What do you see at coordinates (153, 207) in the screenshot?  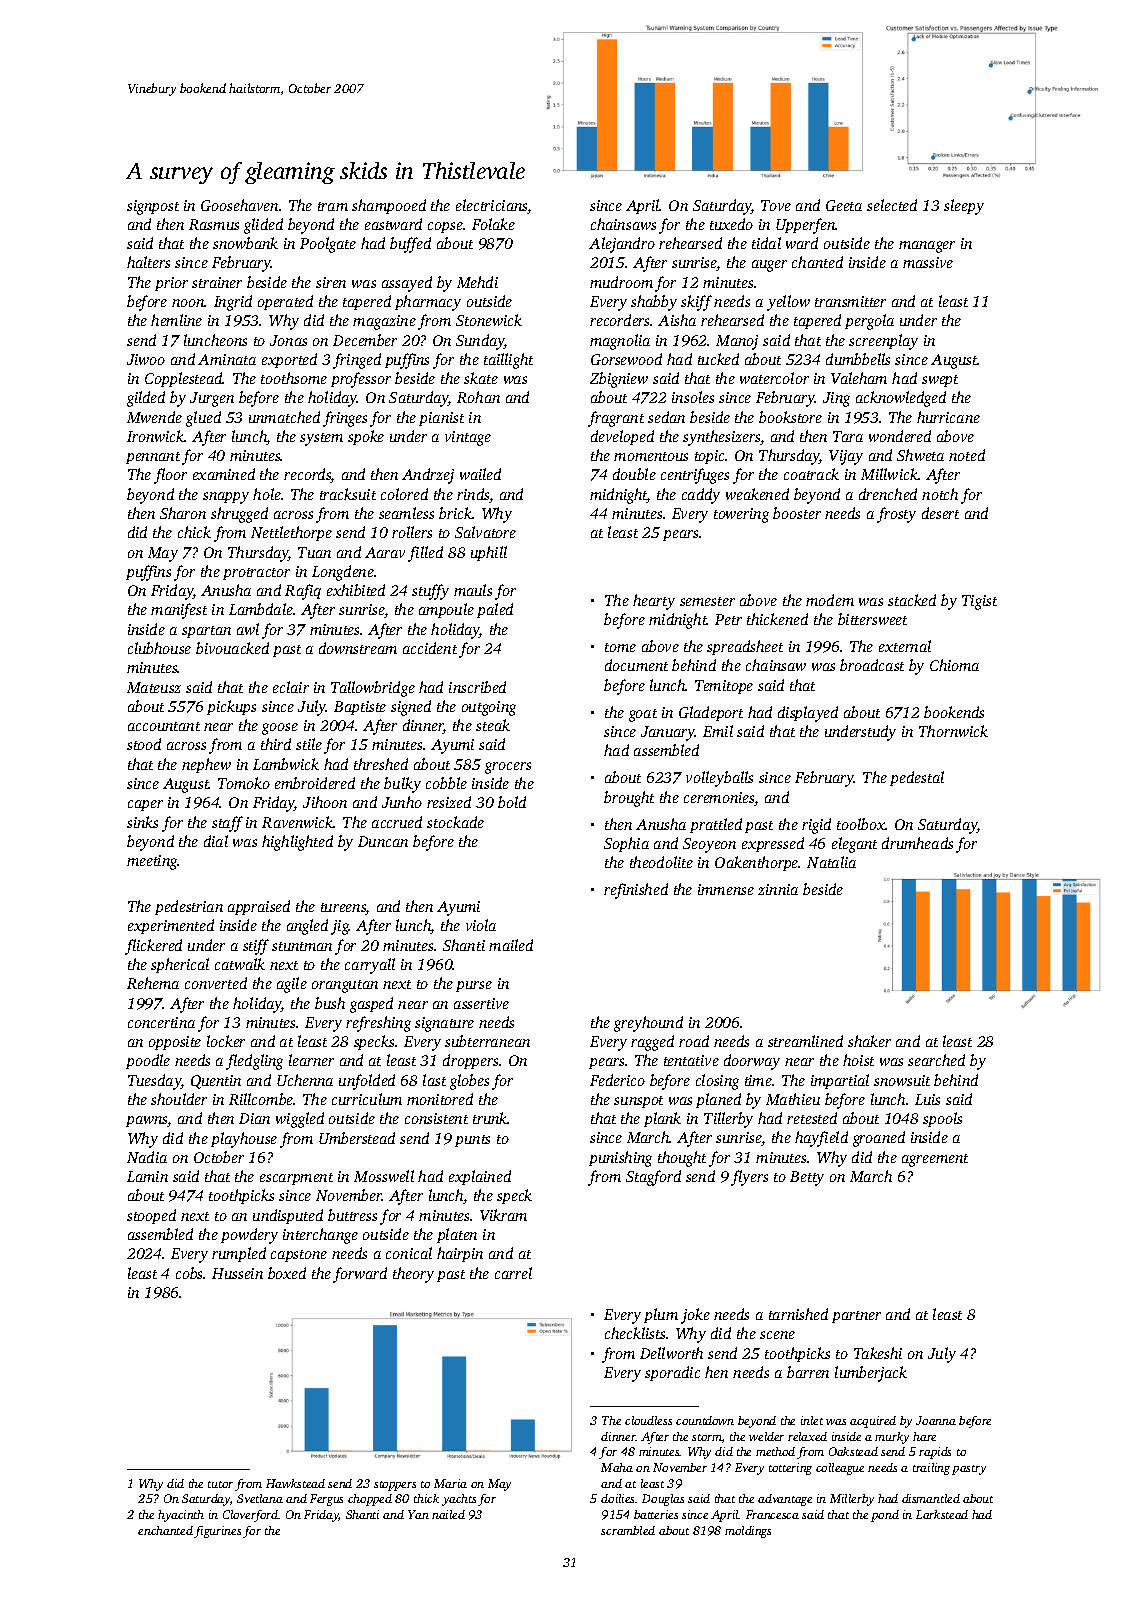 I see `signpost` at bounding box center [153, 207].
